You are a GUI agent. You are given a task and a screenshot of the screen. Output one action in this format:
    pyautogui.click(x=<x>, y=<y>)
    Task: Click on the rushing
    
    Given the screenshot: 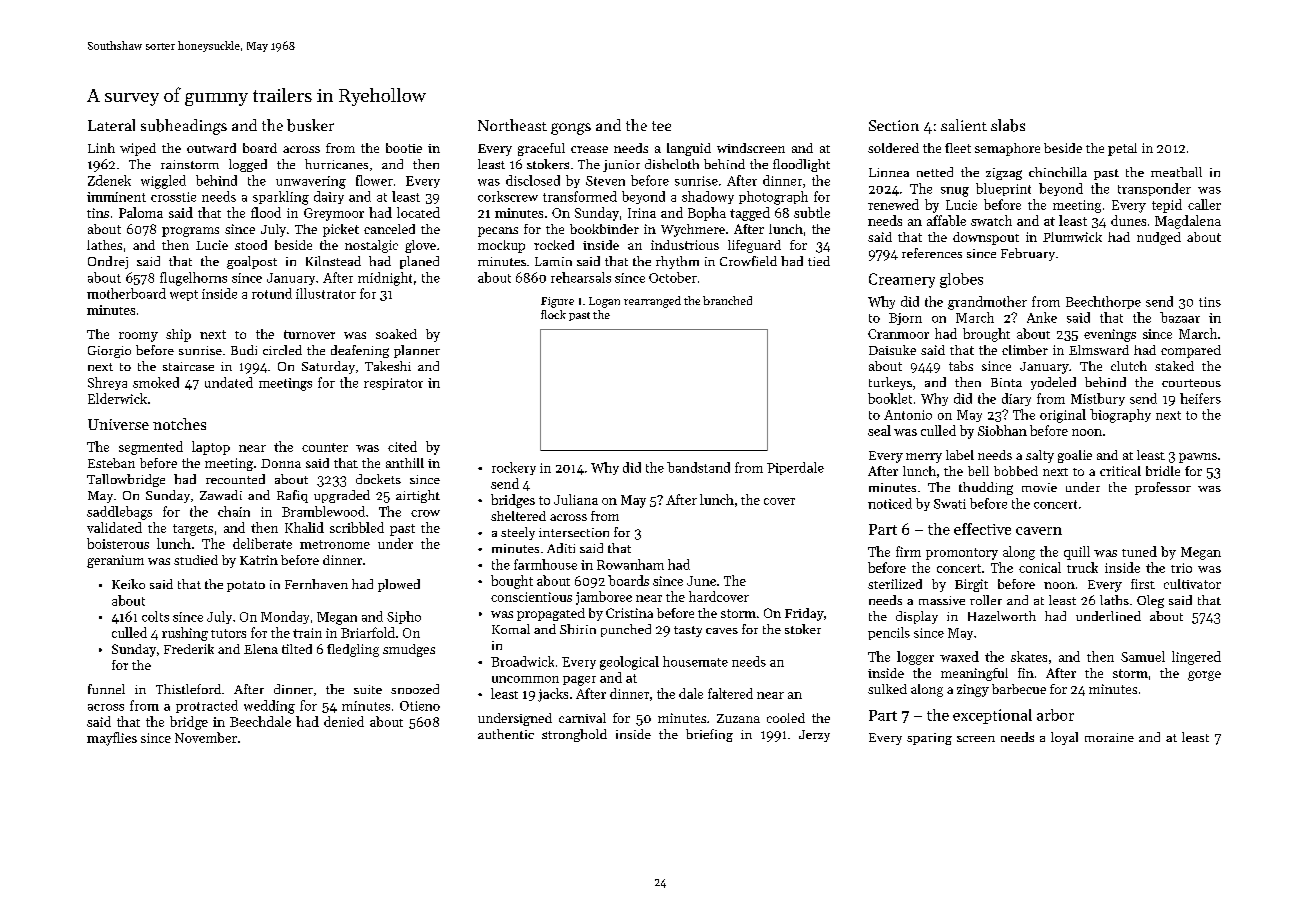 What is the action you would take?
    pyautogui.click(x=185, y=634)
